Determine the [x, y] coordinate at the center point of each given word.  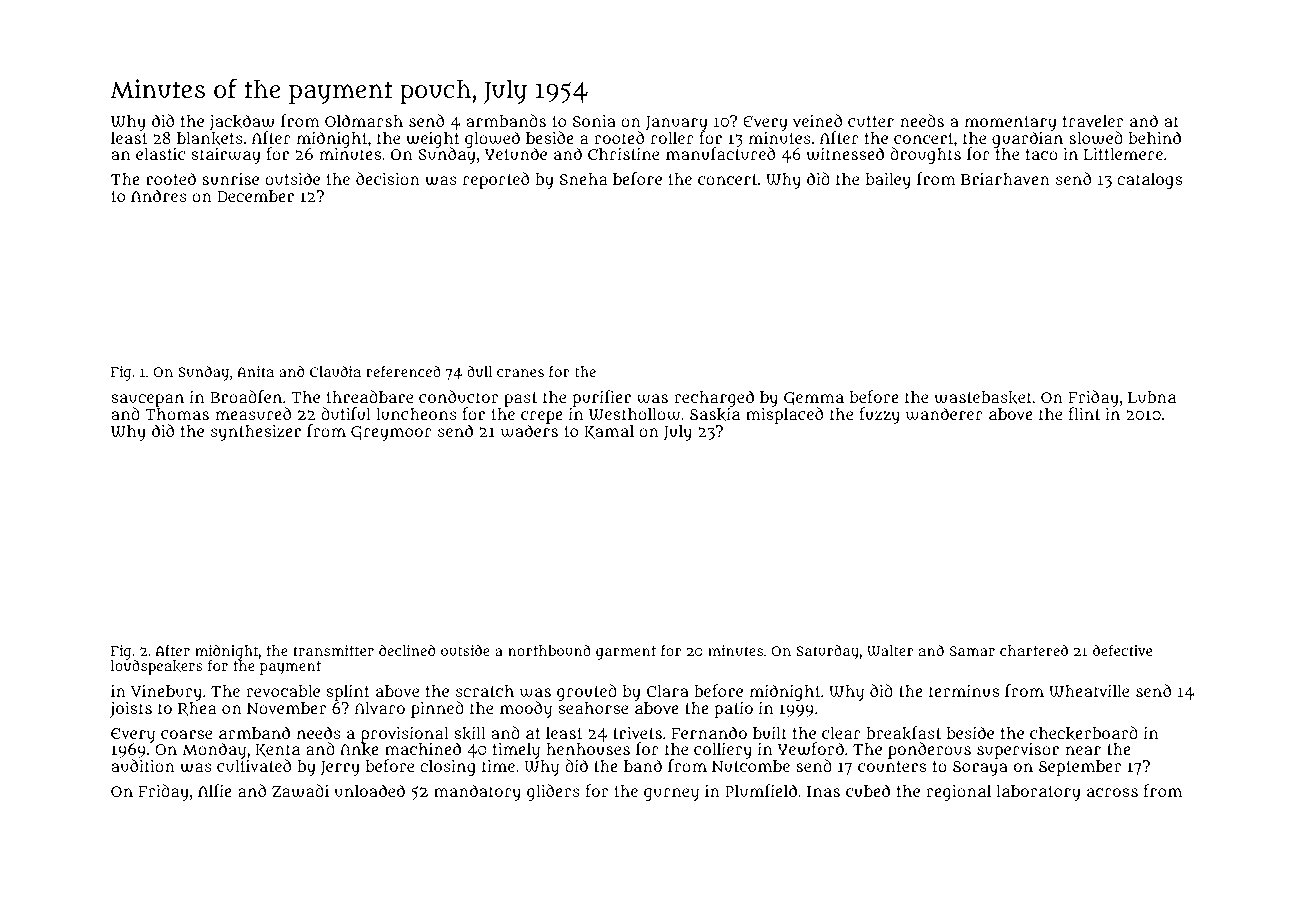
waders [529, 431]
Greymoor [391, 433]
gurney [671, 794]
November [286, 708]
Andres [159, 195]
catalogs [1149, 181]
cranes [520, 373]
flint [1084, 413]
